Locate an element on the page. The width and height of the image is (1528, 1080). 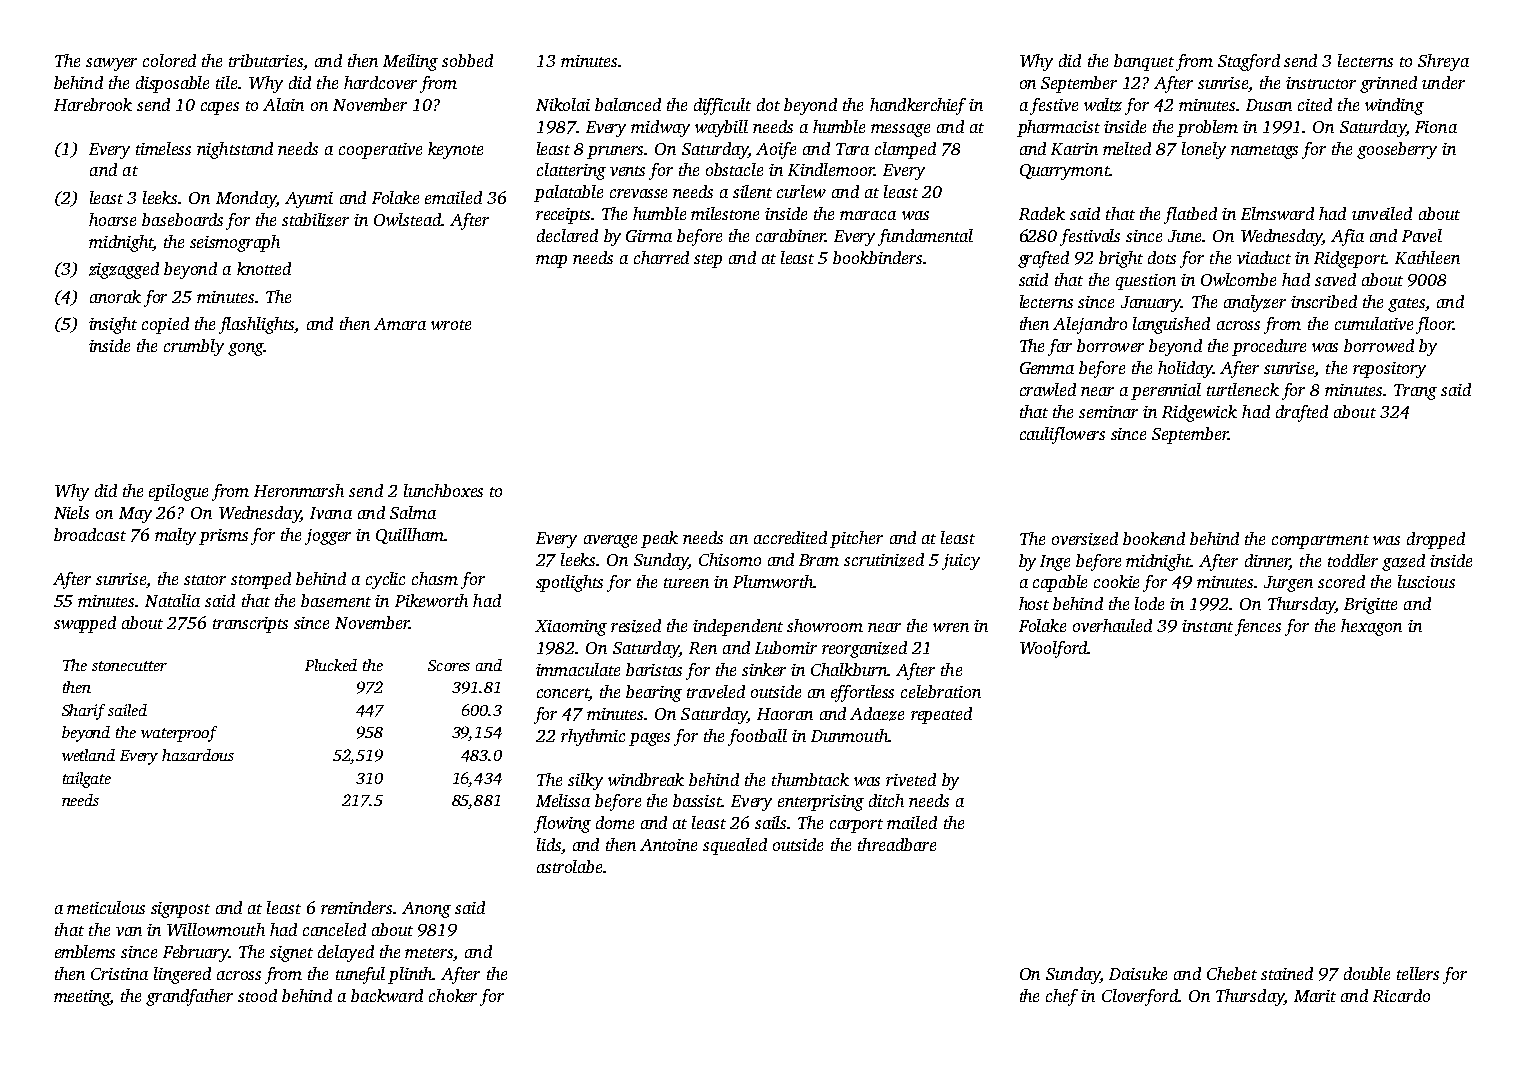
pages is located at coordinates (649, 739).
